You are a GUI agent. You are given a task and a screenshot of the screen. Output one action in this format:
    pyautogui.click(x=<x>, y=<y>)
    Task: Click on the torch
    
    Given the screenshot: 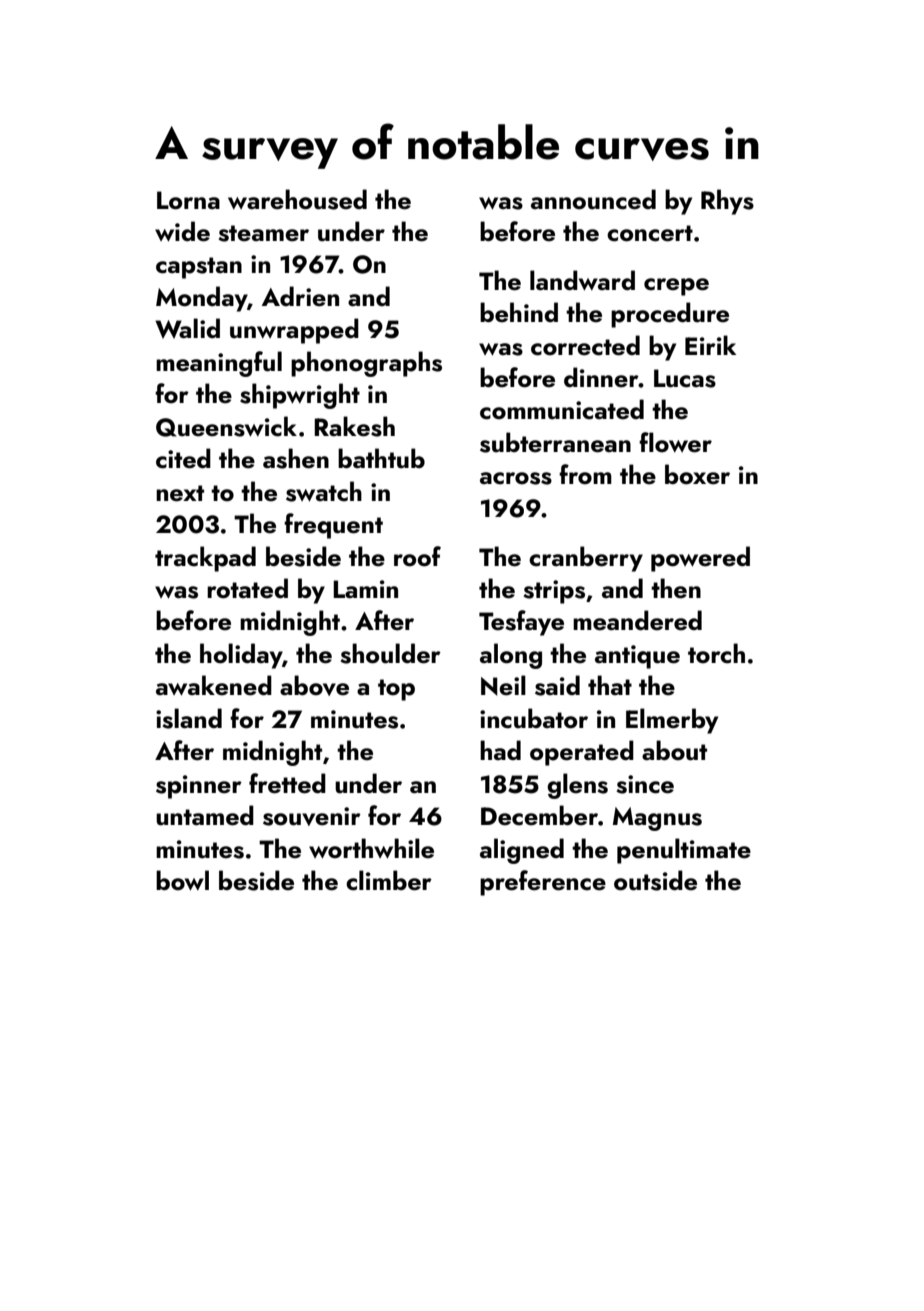 What is the action you would take?
    pyautogui.click(x=716, y=653)
